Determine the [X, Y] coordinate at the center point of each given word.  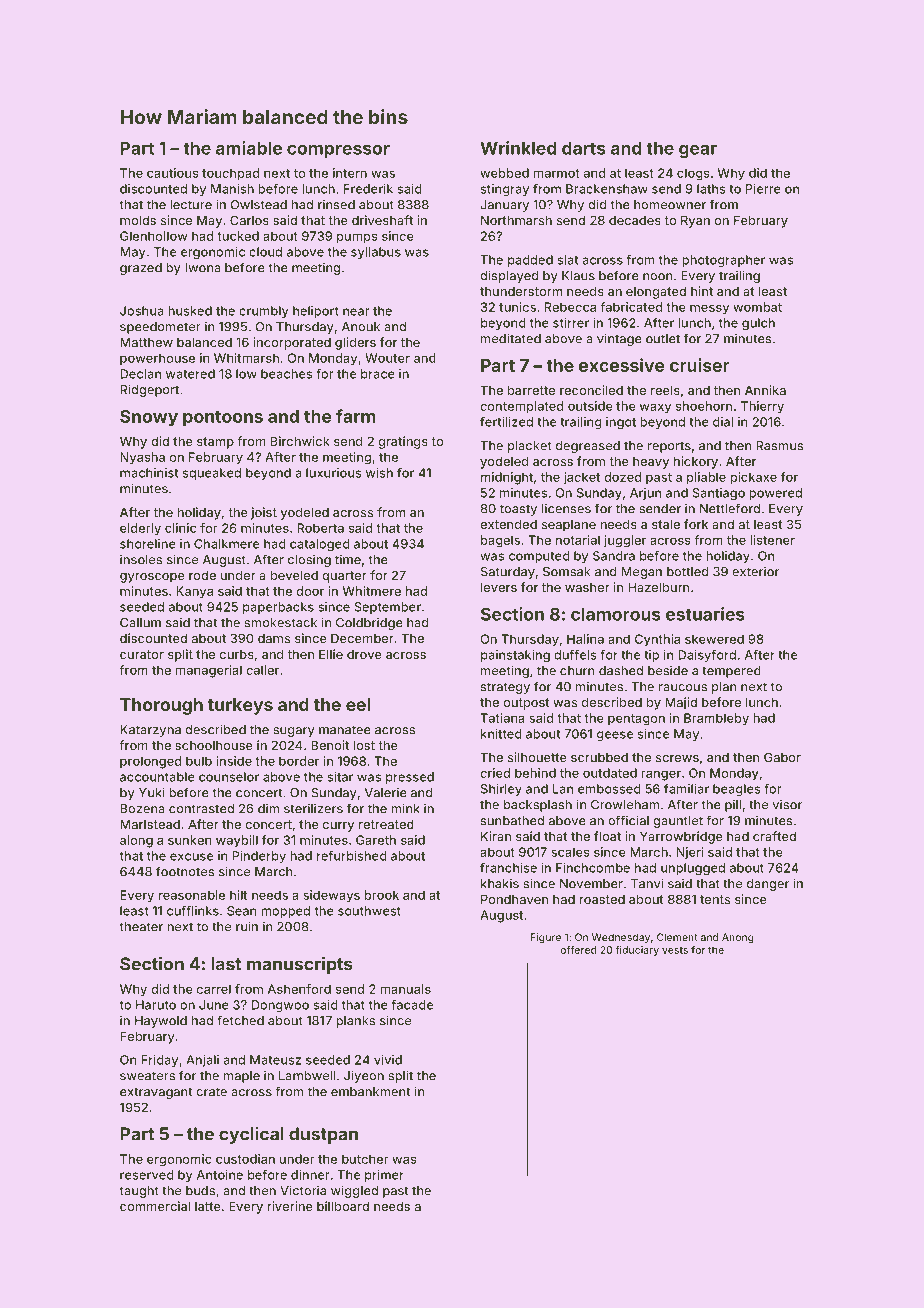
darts [584, 148]
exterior [755, 571]
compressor [338, 151]
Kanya [194, 592]
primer [384, 1176]
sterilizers [313, 808]
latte [208, 1206]
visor [787, 804]
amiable [249, 148]
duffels [575, 655]
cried [495, 773]
